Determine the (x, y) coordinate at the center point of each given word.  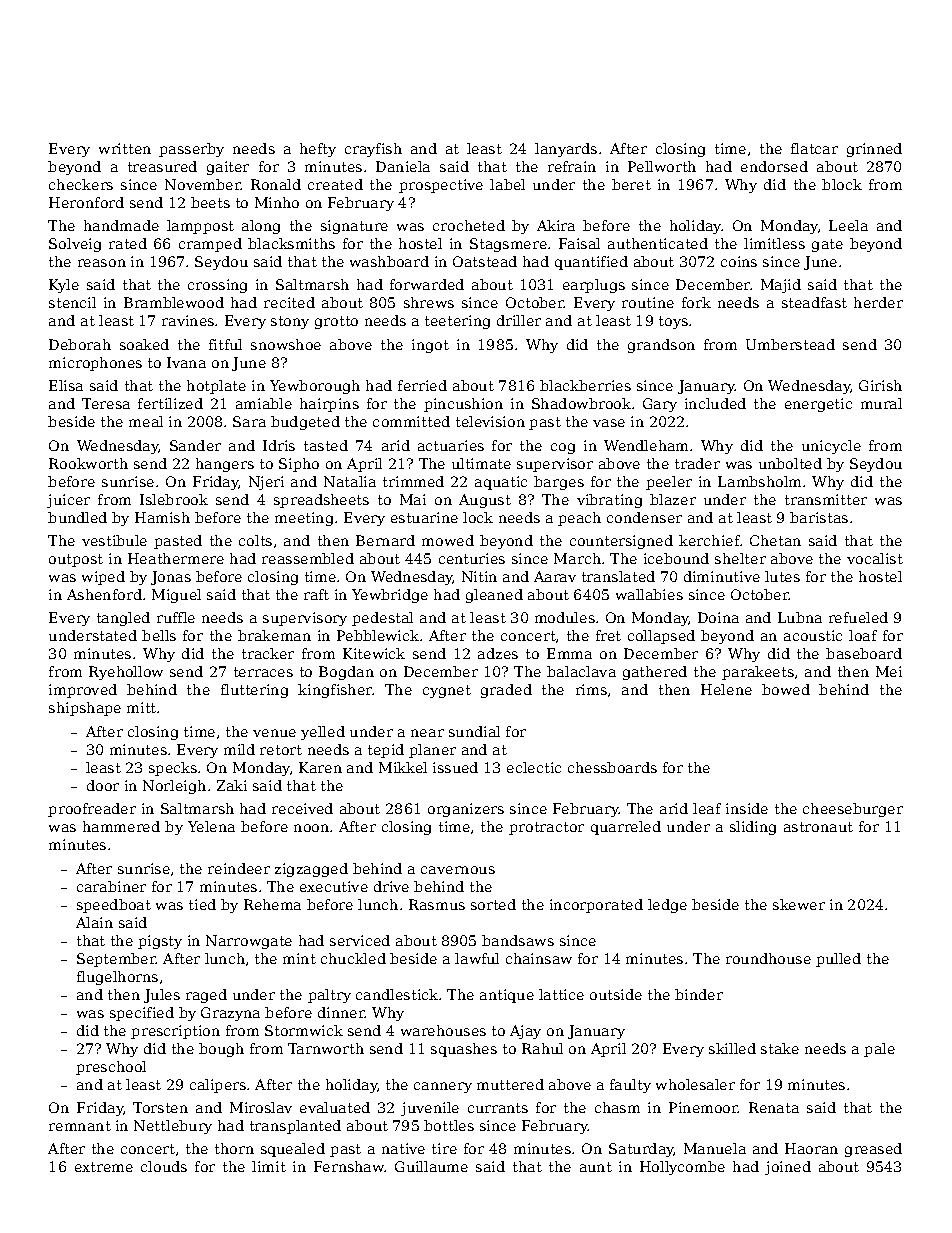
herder (878, 302)
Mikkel (403, 767)
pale (879, 1050)
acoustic (813, 635)
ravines (188, 320)
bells (159, 635)
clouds (164, 1166)
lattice (561, 994)
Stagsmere (508, 245)
